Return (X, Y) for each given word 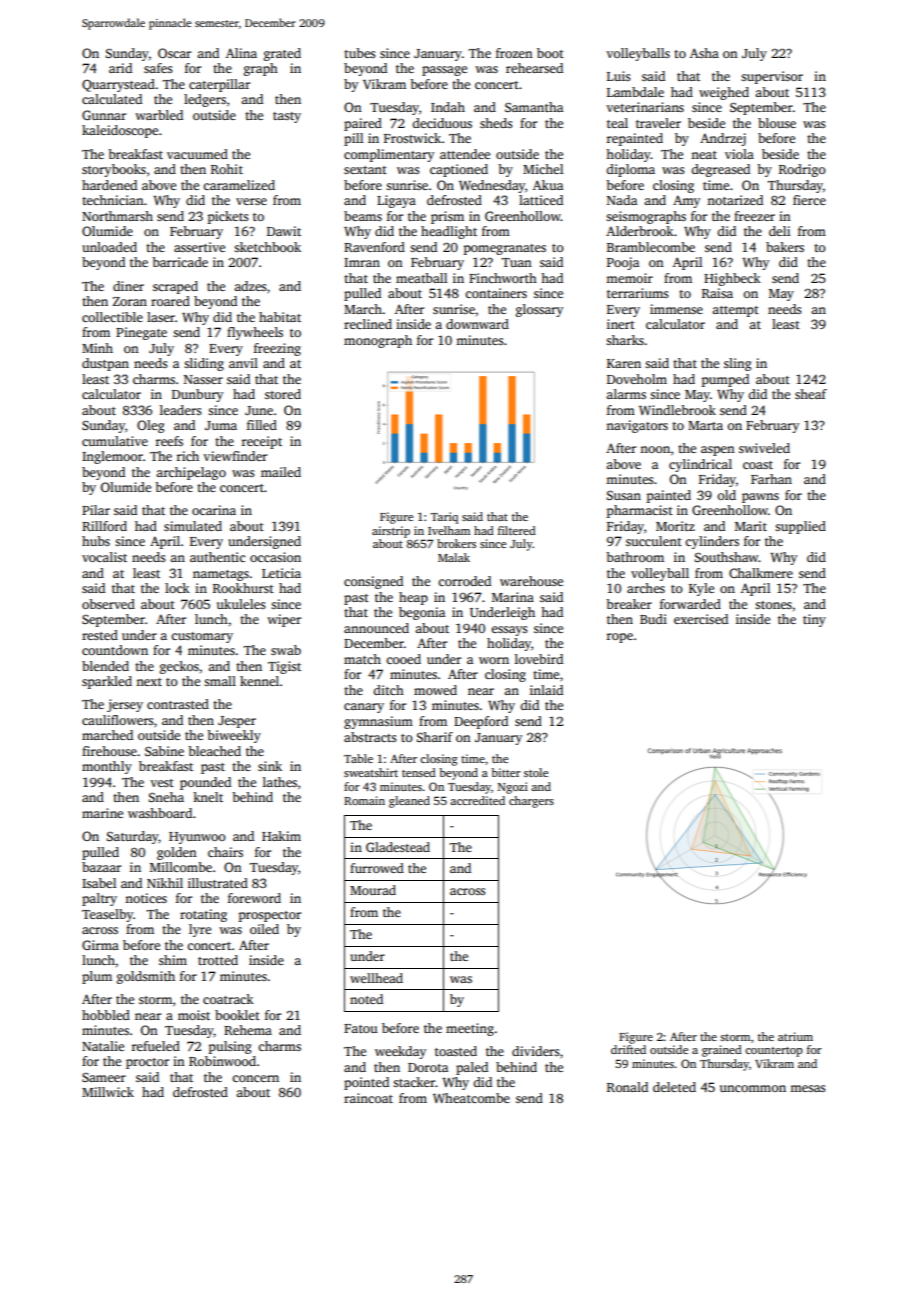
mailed (281, 472)
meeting (470, 1029)
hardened (109, 185)
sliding (204, 364)
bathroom (635, 557)
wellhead (376, 978)
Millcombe (181, 867)
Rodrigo (802, 170)
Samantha (534, 107)
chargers (531, 802)
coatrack (228, 999)
